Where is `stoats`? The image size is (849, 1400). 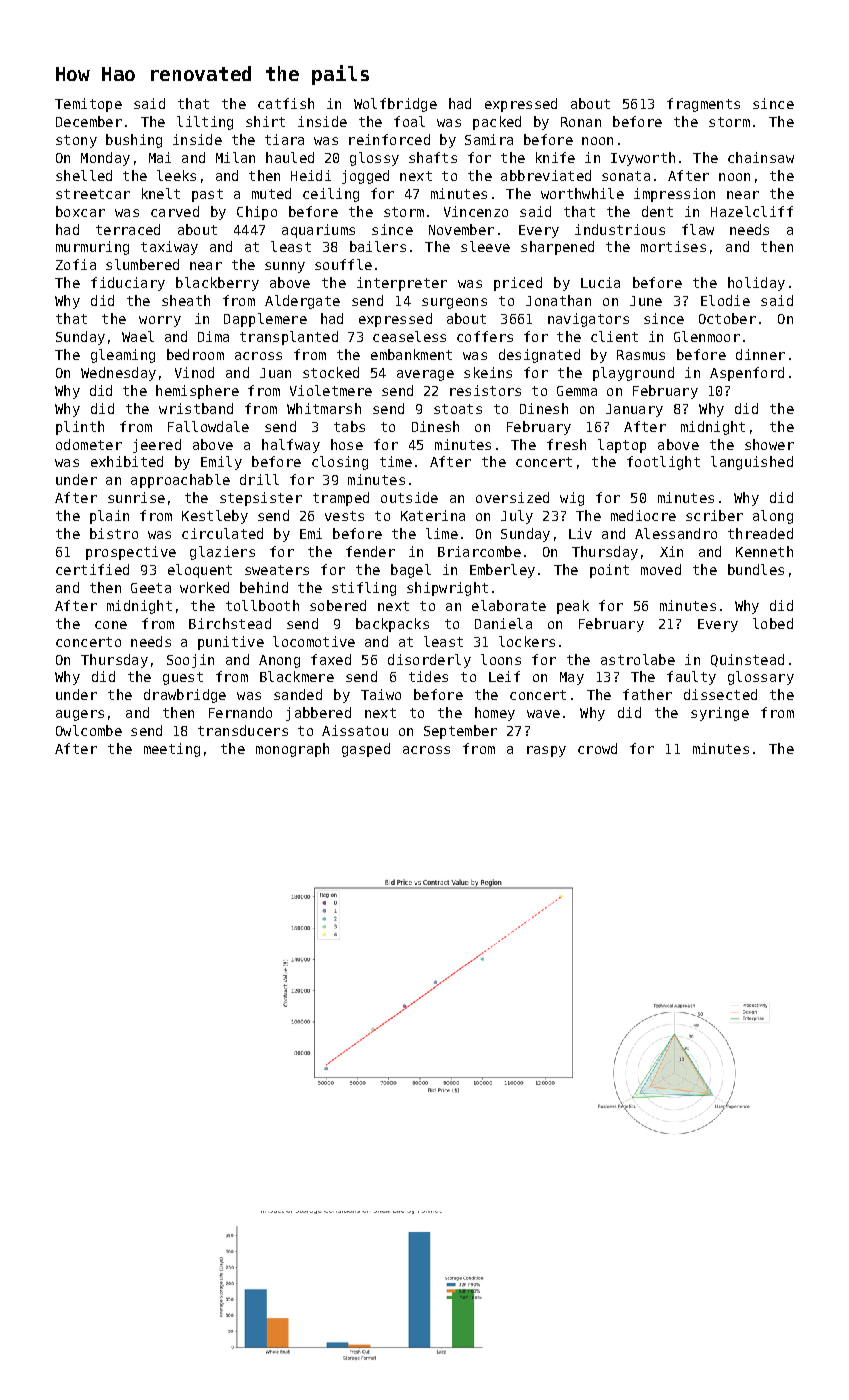 stoats is located at coordinates (458, 409).
